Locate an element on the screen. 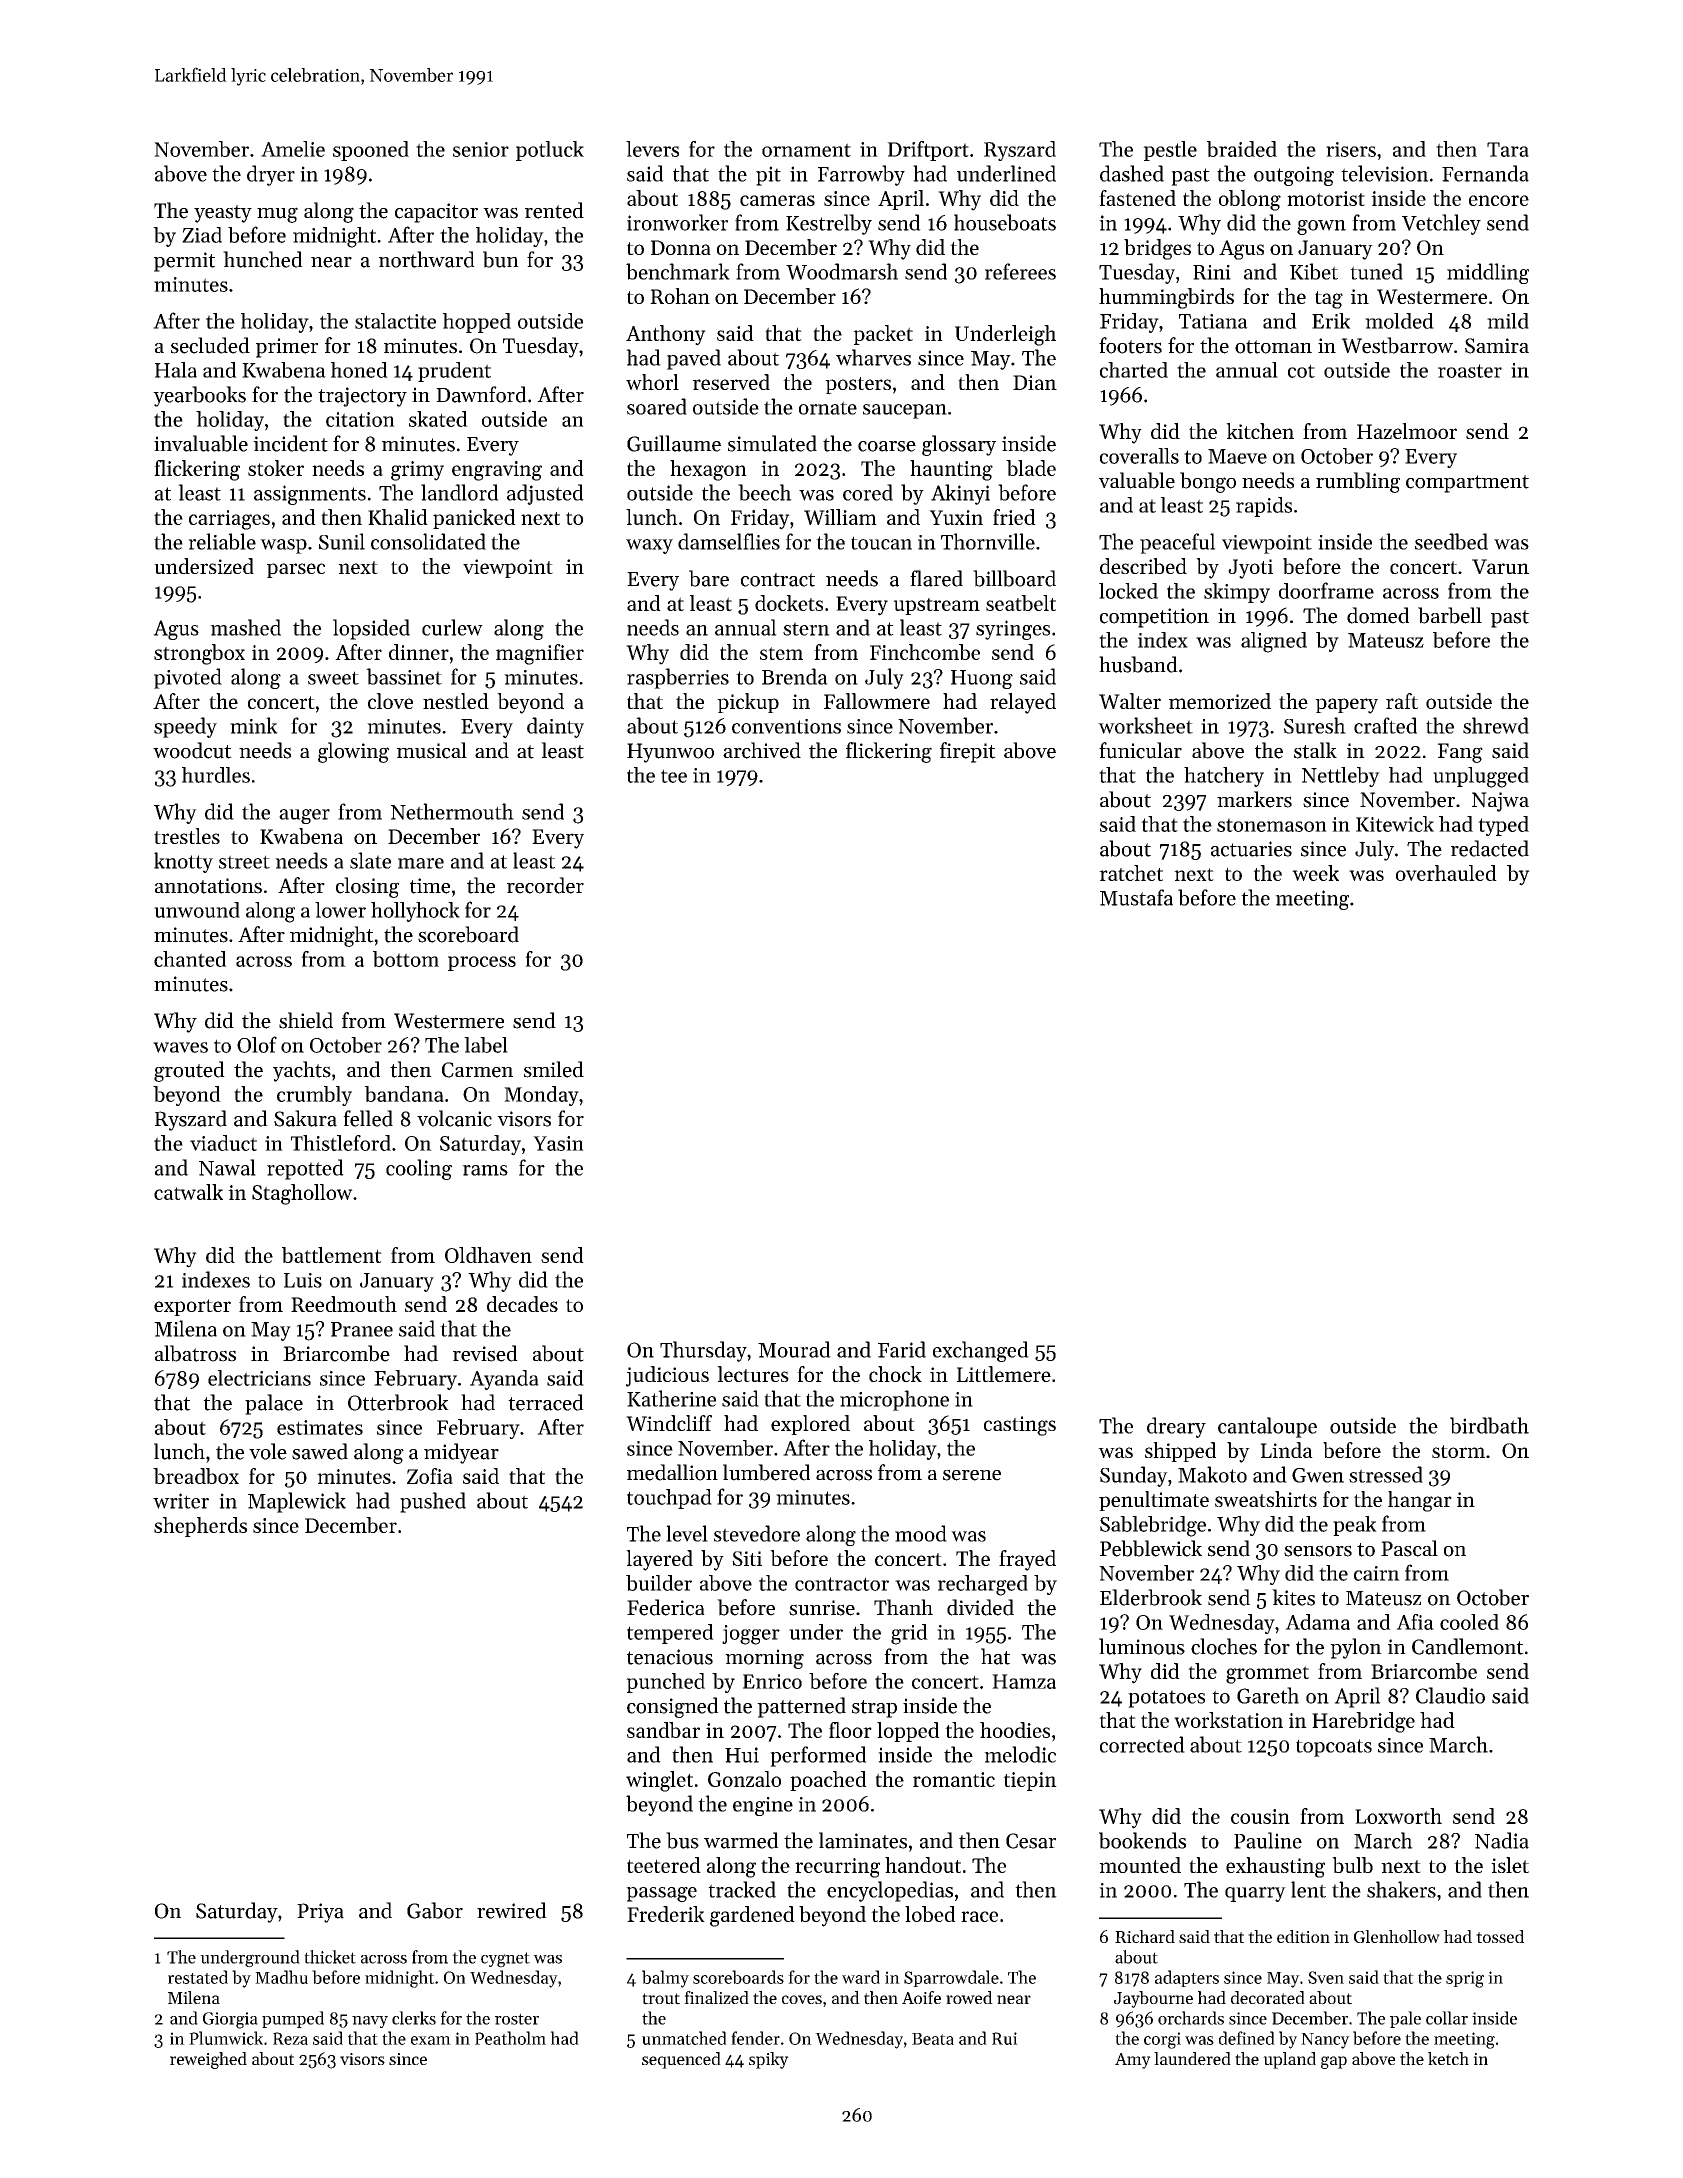 This screenshot has height=2178, width=1683. week is located at coordinates (1315, 873).
